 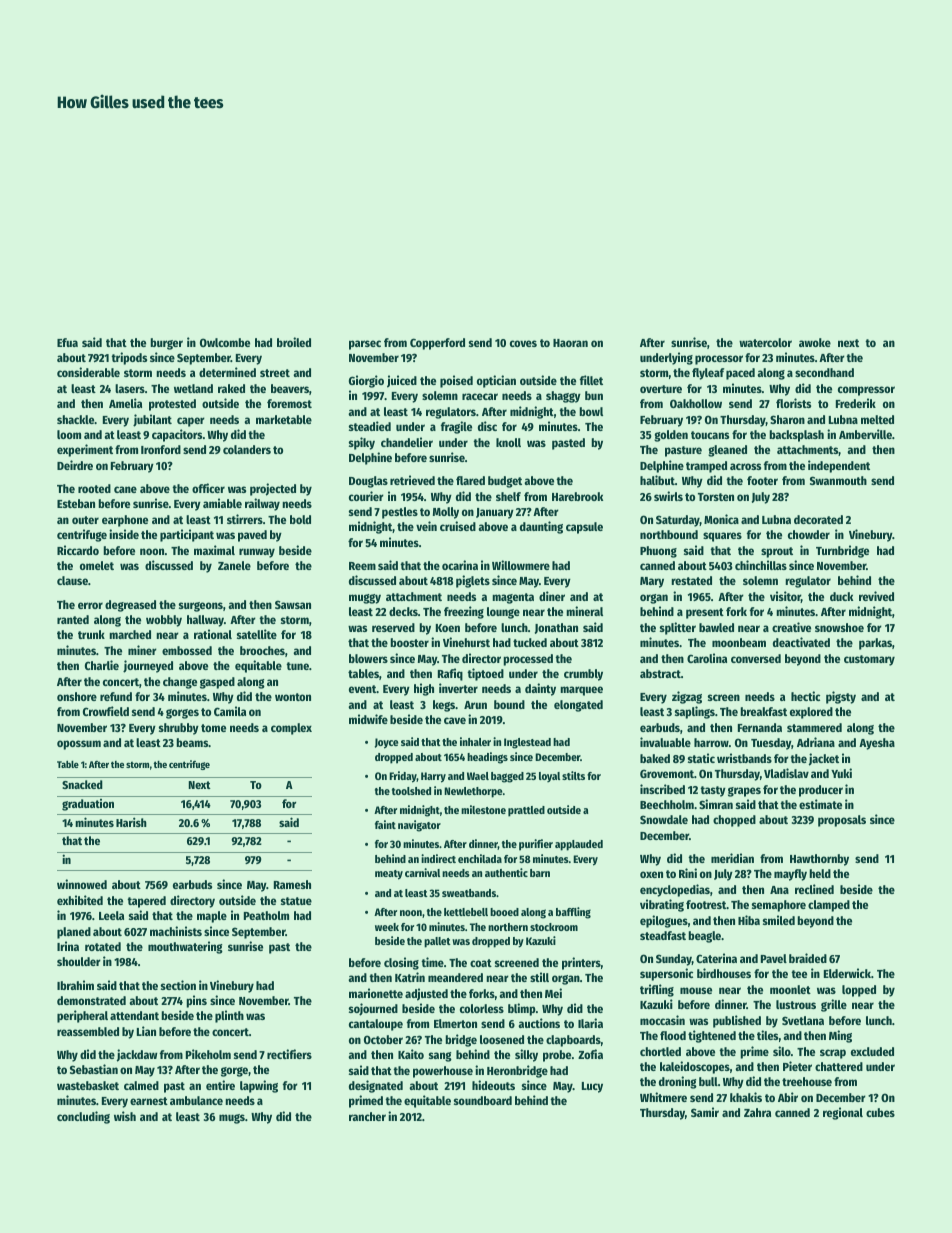 I want to click on chortled, so click(x=660, y=1051).
